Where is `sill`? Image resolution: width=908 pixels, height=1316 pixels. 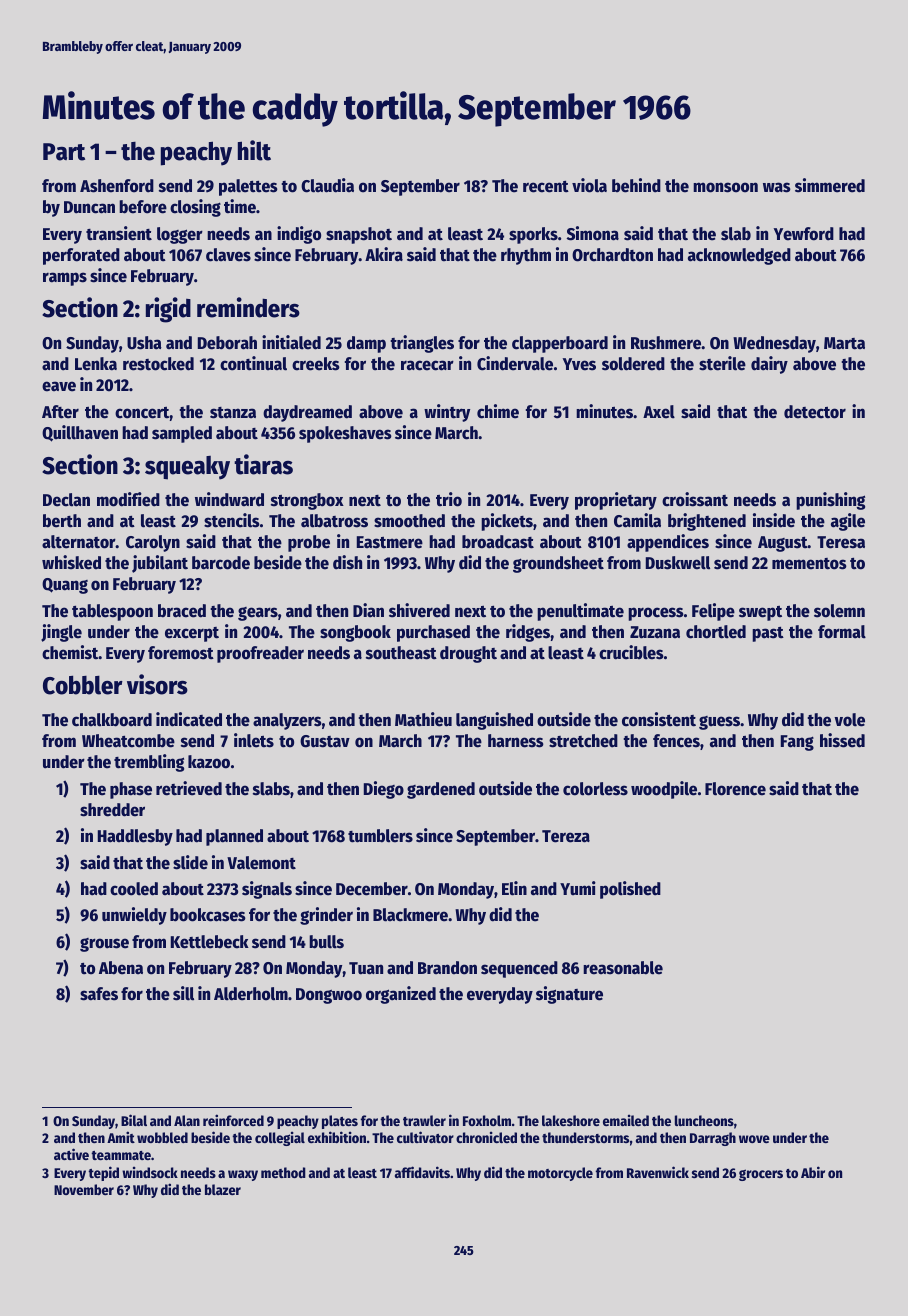
sill is located at coordinates (183, 993).
